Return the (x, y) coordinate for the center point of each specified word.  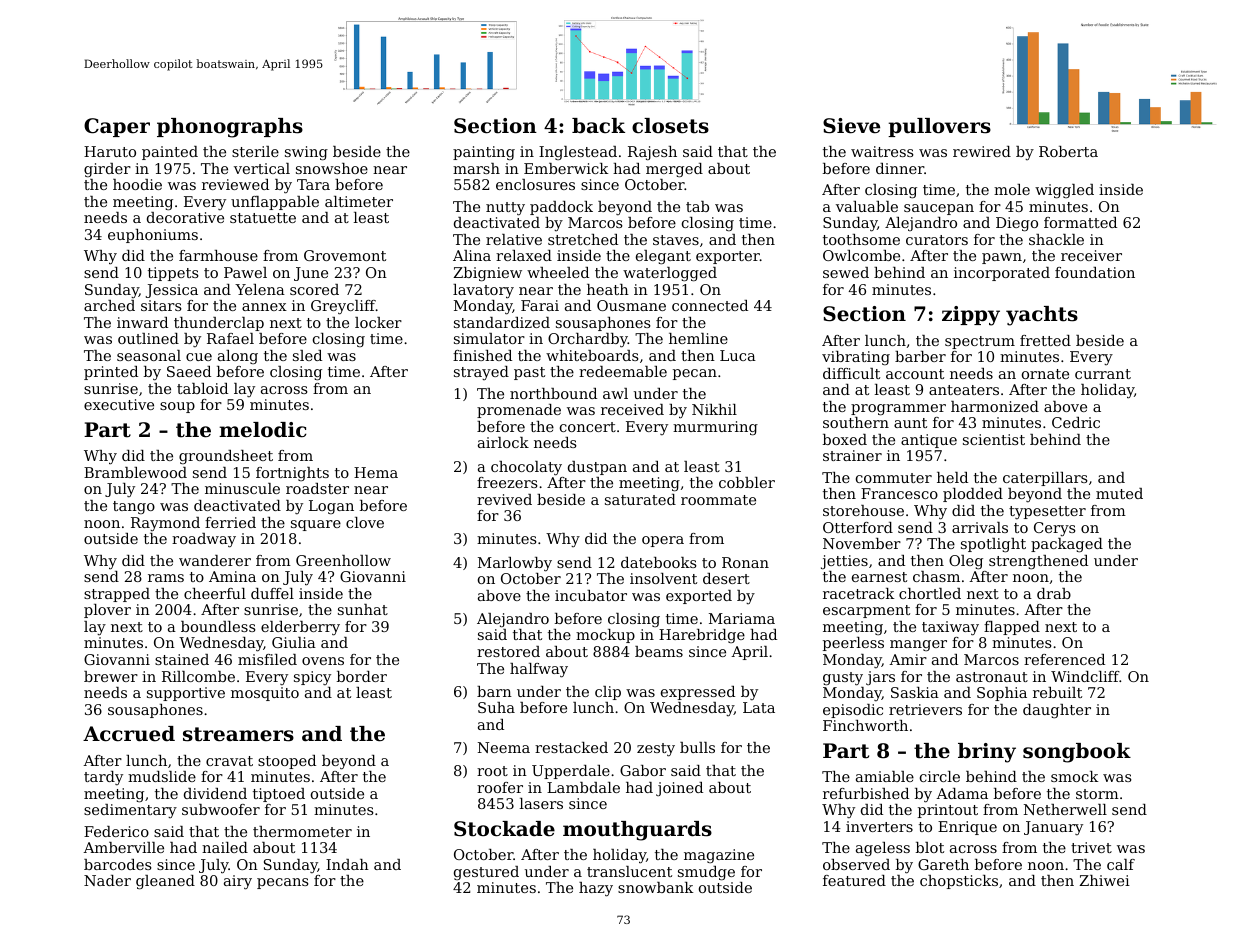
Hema (376, 472)
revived (504, 499)
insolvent (663, 578)
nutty (505, 209)
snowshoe (332, 168)
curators (937, 240)
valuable (867, 206)
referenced (1064, 659)
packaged (1067, 545)
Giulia (294, 642)
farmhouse (218, 255)
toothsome (861, 239)
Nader (107, 880)
